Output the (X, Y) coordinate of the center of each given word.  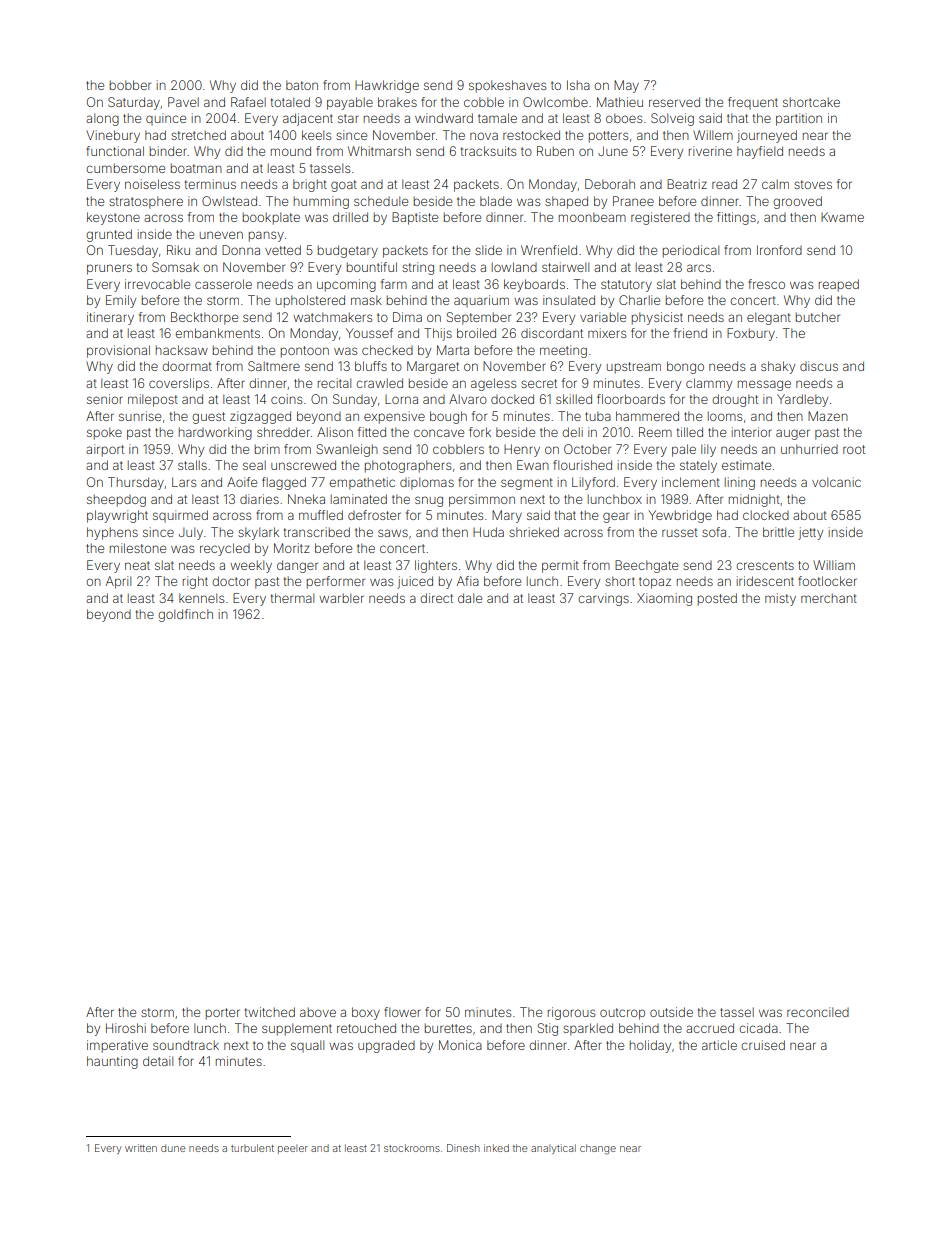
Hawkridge (387, 86)
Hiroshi (126, 1028)
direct (436, 598)
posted (717, 599)
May (626, 86)
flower (402, 1012)
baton (302, 85)
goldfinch (185, 615)
